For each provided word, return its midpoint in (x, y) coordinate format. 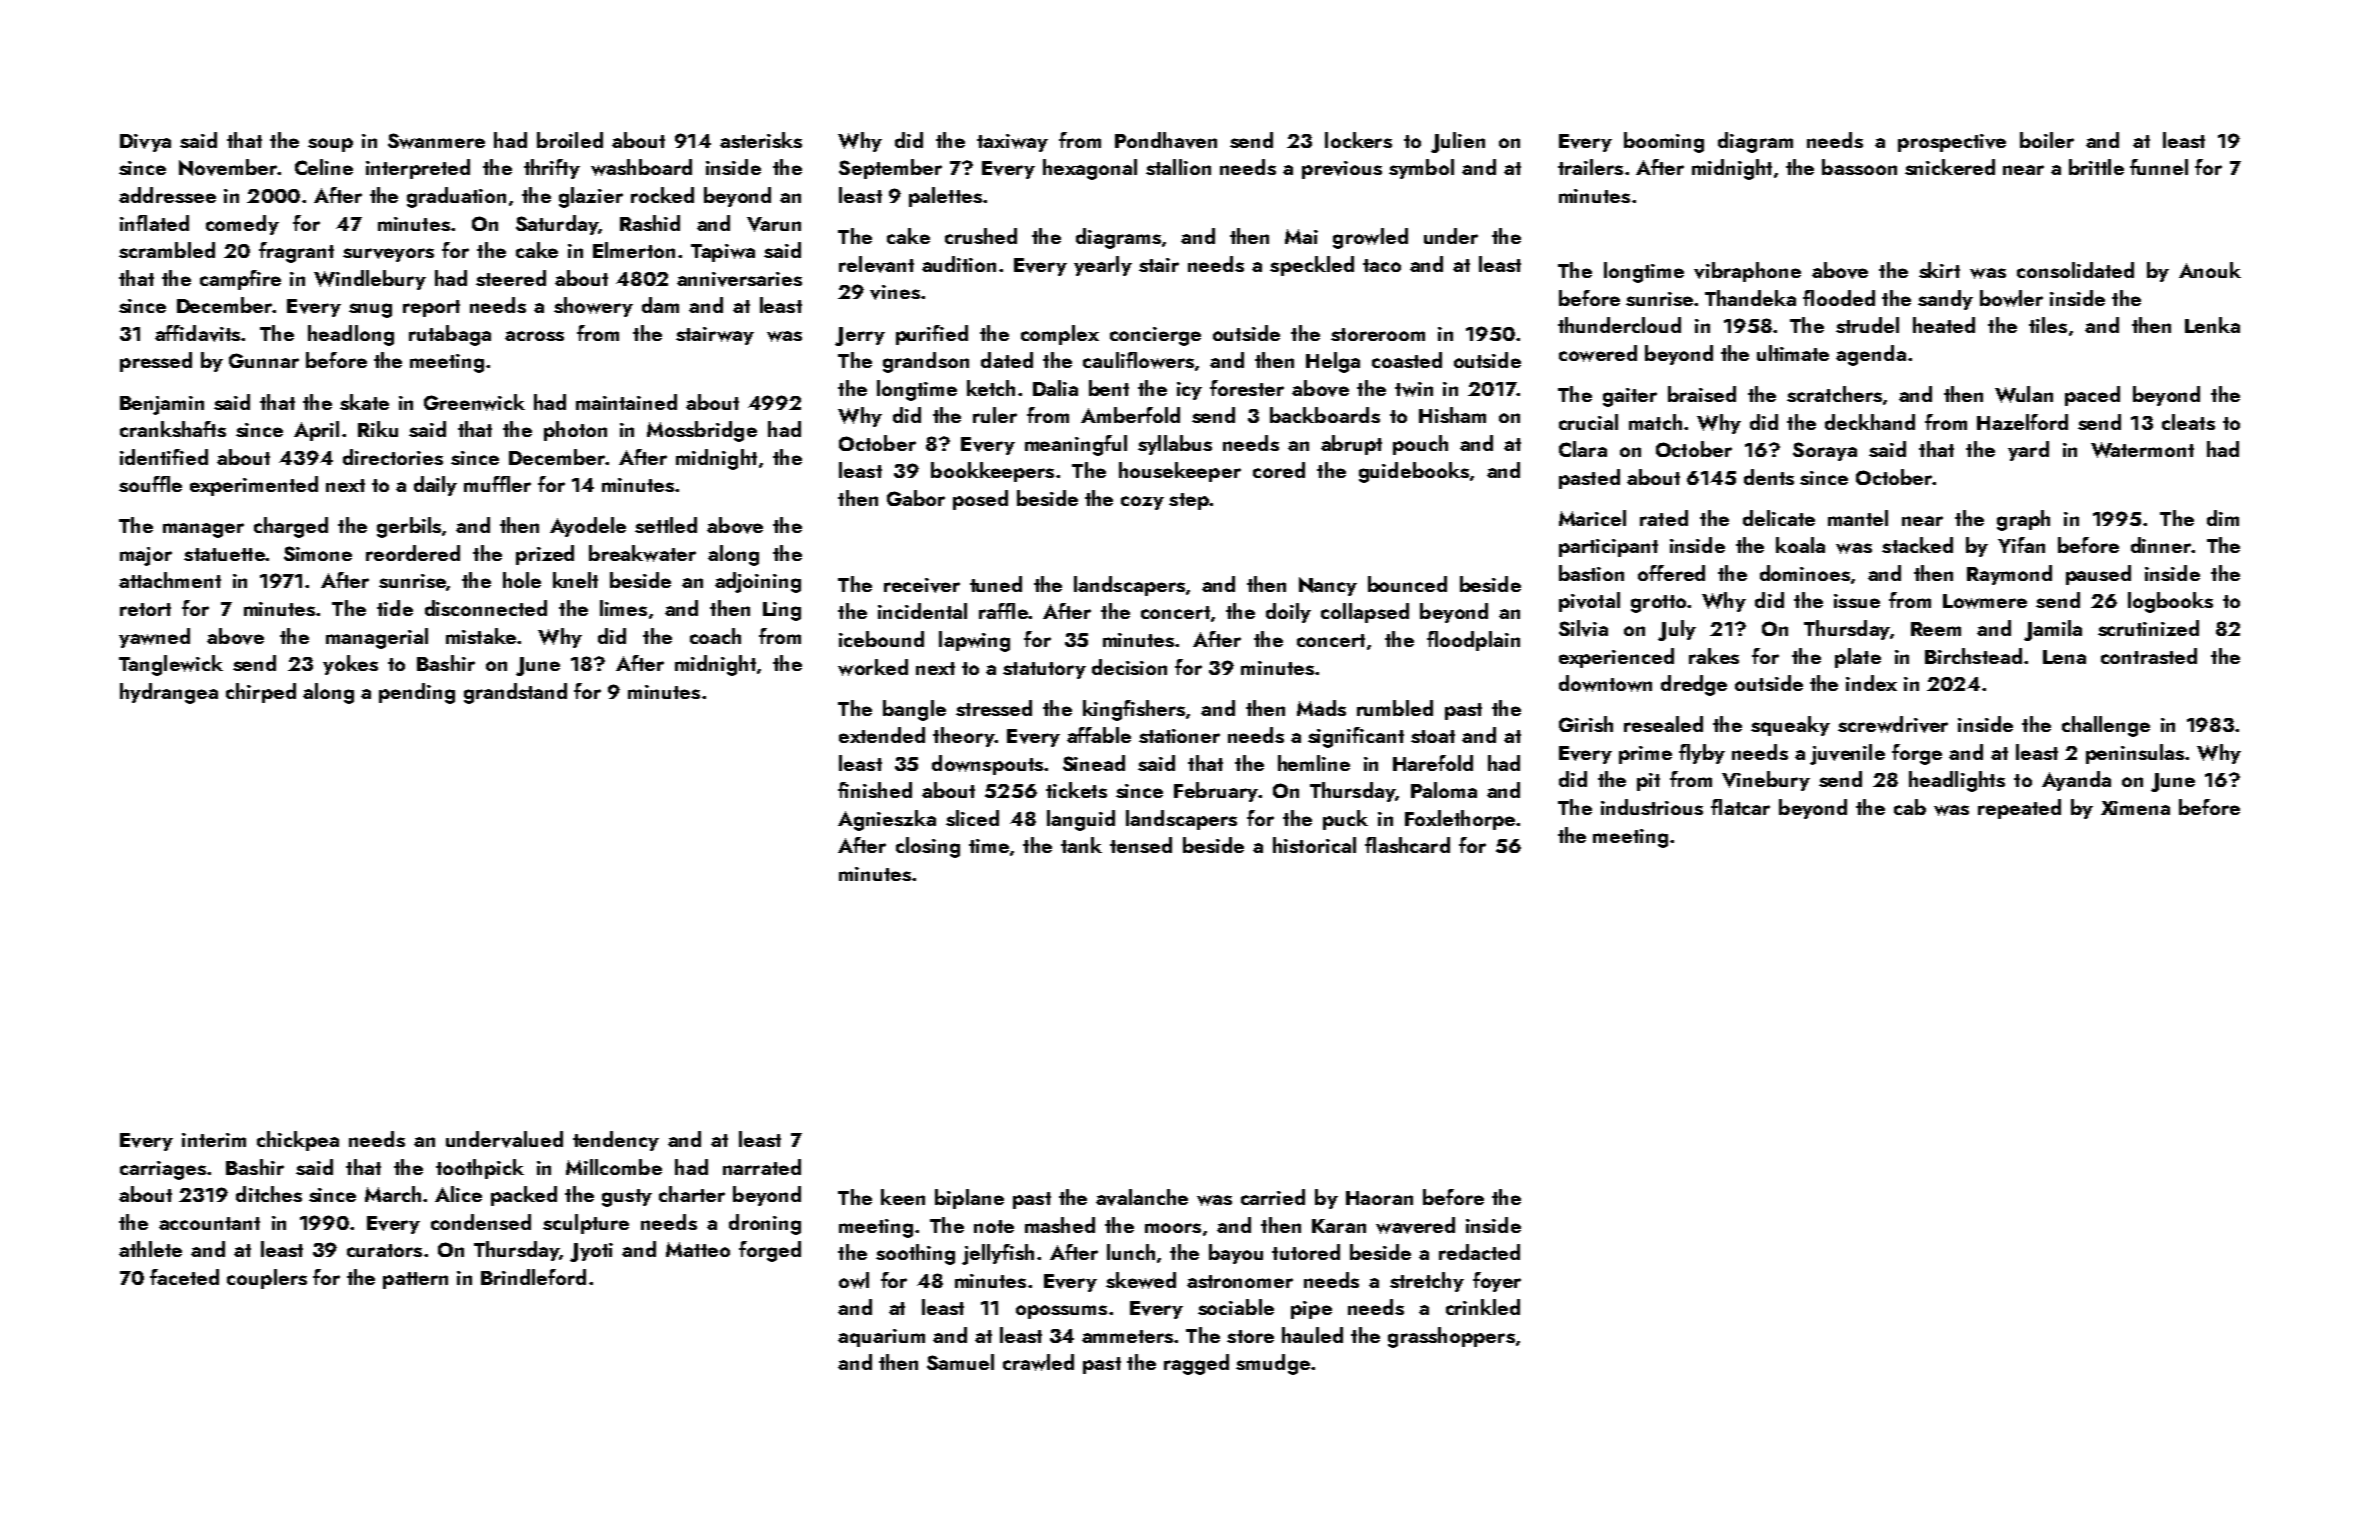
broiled (570, 140)
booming (1664, 142)
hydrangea (169, 693)
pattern (415, 1280)
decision (1129, 667)
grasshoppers (1451, 1337)
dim (2223, 518)
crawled (1038, 1362)
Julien (1458, 142)
